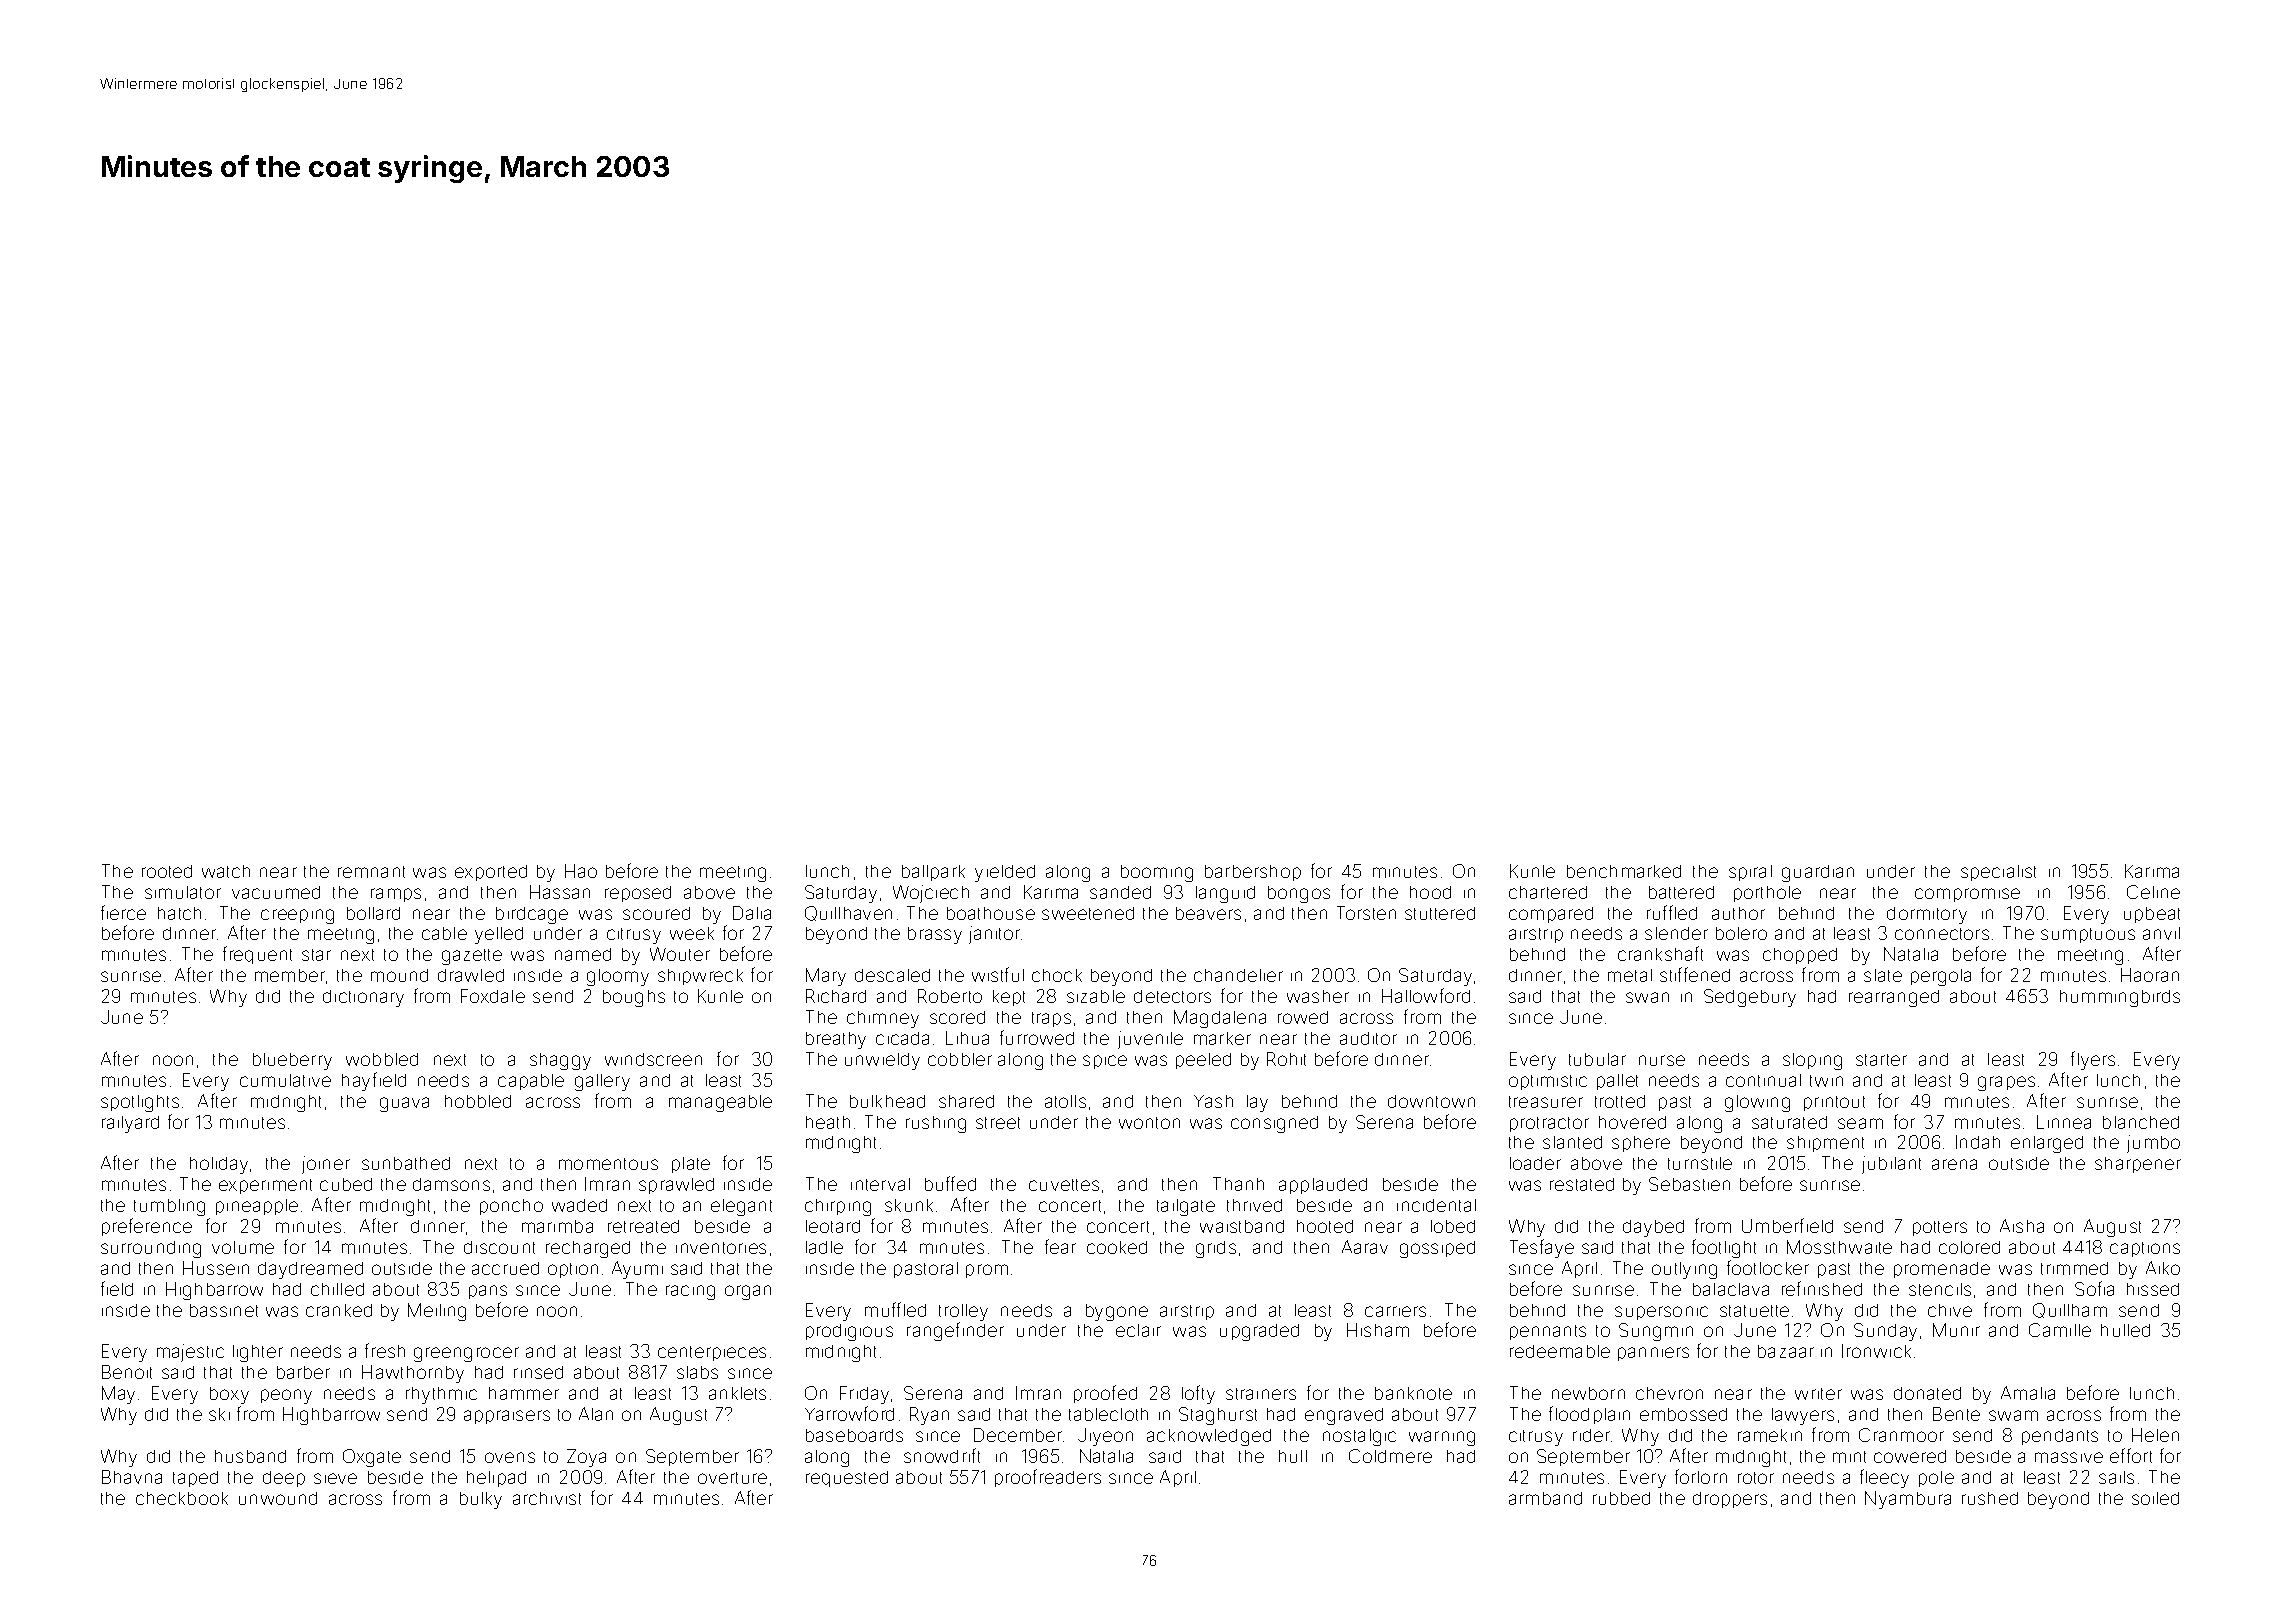 This image has width=2282, height=1614. Describe the element at coordinates (1803, 1416) in the image. I see `lawyers` at that location.
